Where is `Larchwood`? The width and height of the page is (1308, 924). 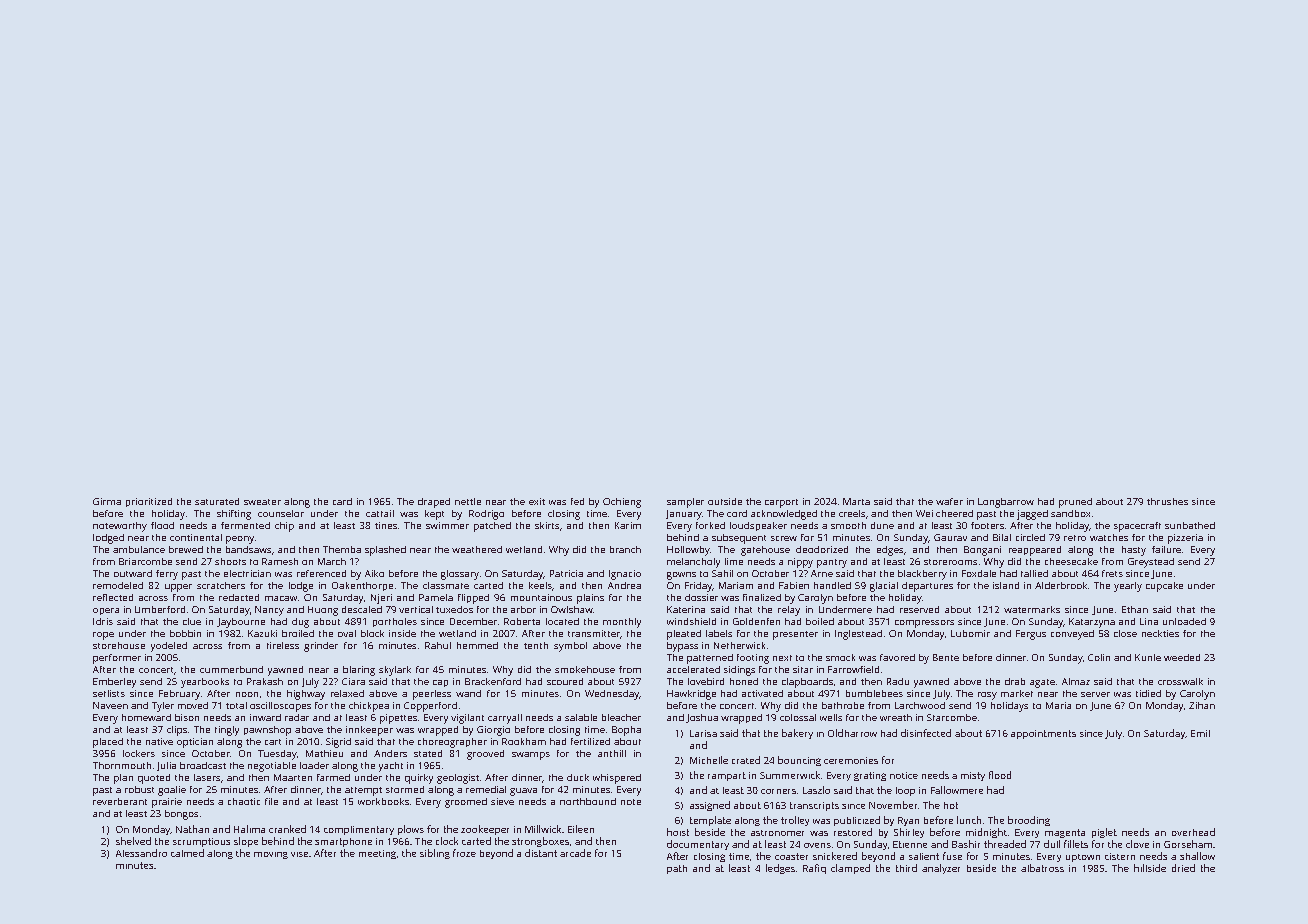 Larchwood is located at coordinates (920, 705).
